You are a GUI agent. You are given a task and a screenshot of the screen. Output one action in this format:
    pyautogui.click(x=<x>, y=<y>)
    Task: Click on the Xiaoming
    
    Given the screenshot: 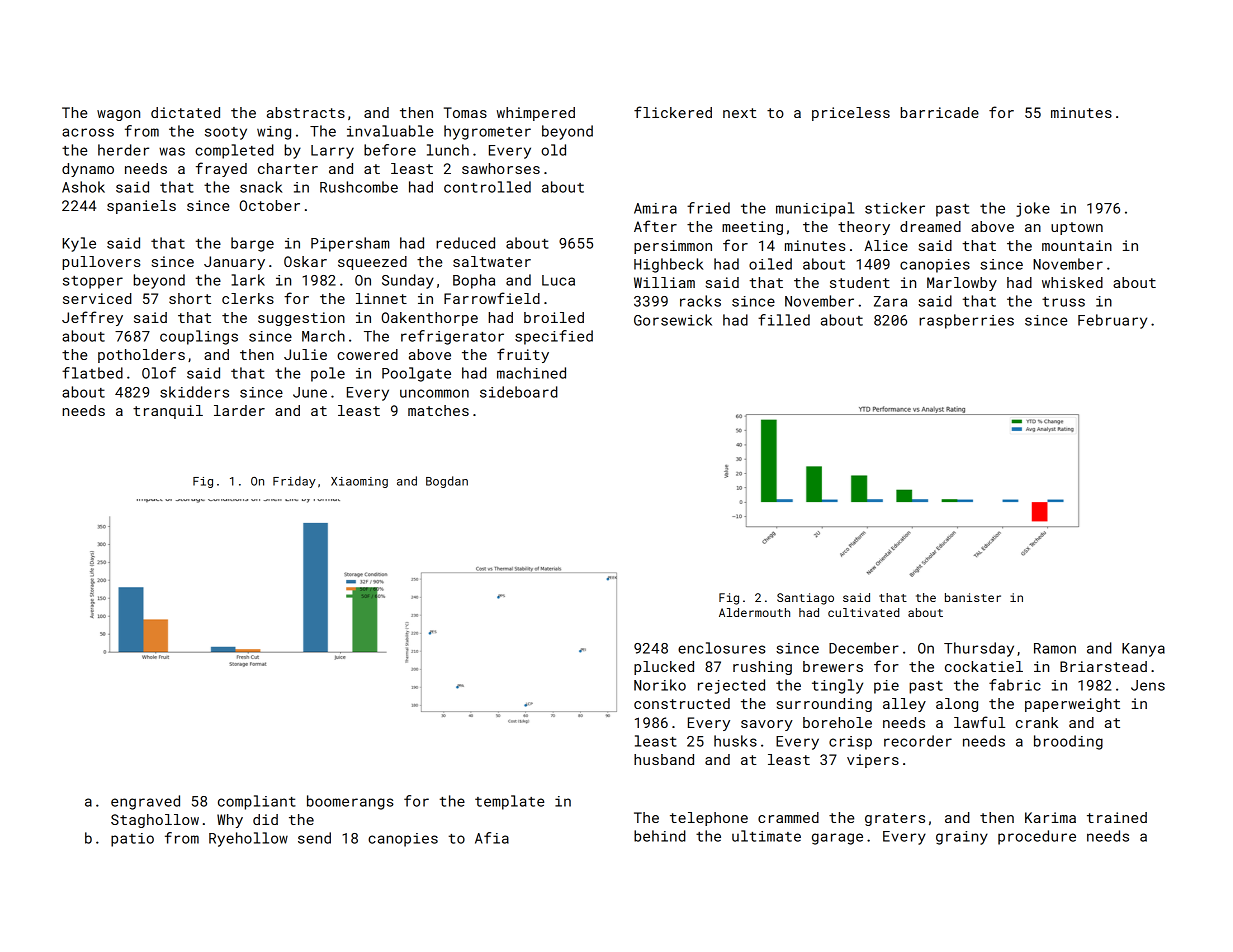 What is the action you would take?
    pyautogui.click(x=359, y=482)
